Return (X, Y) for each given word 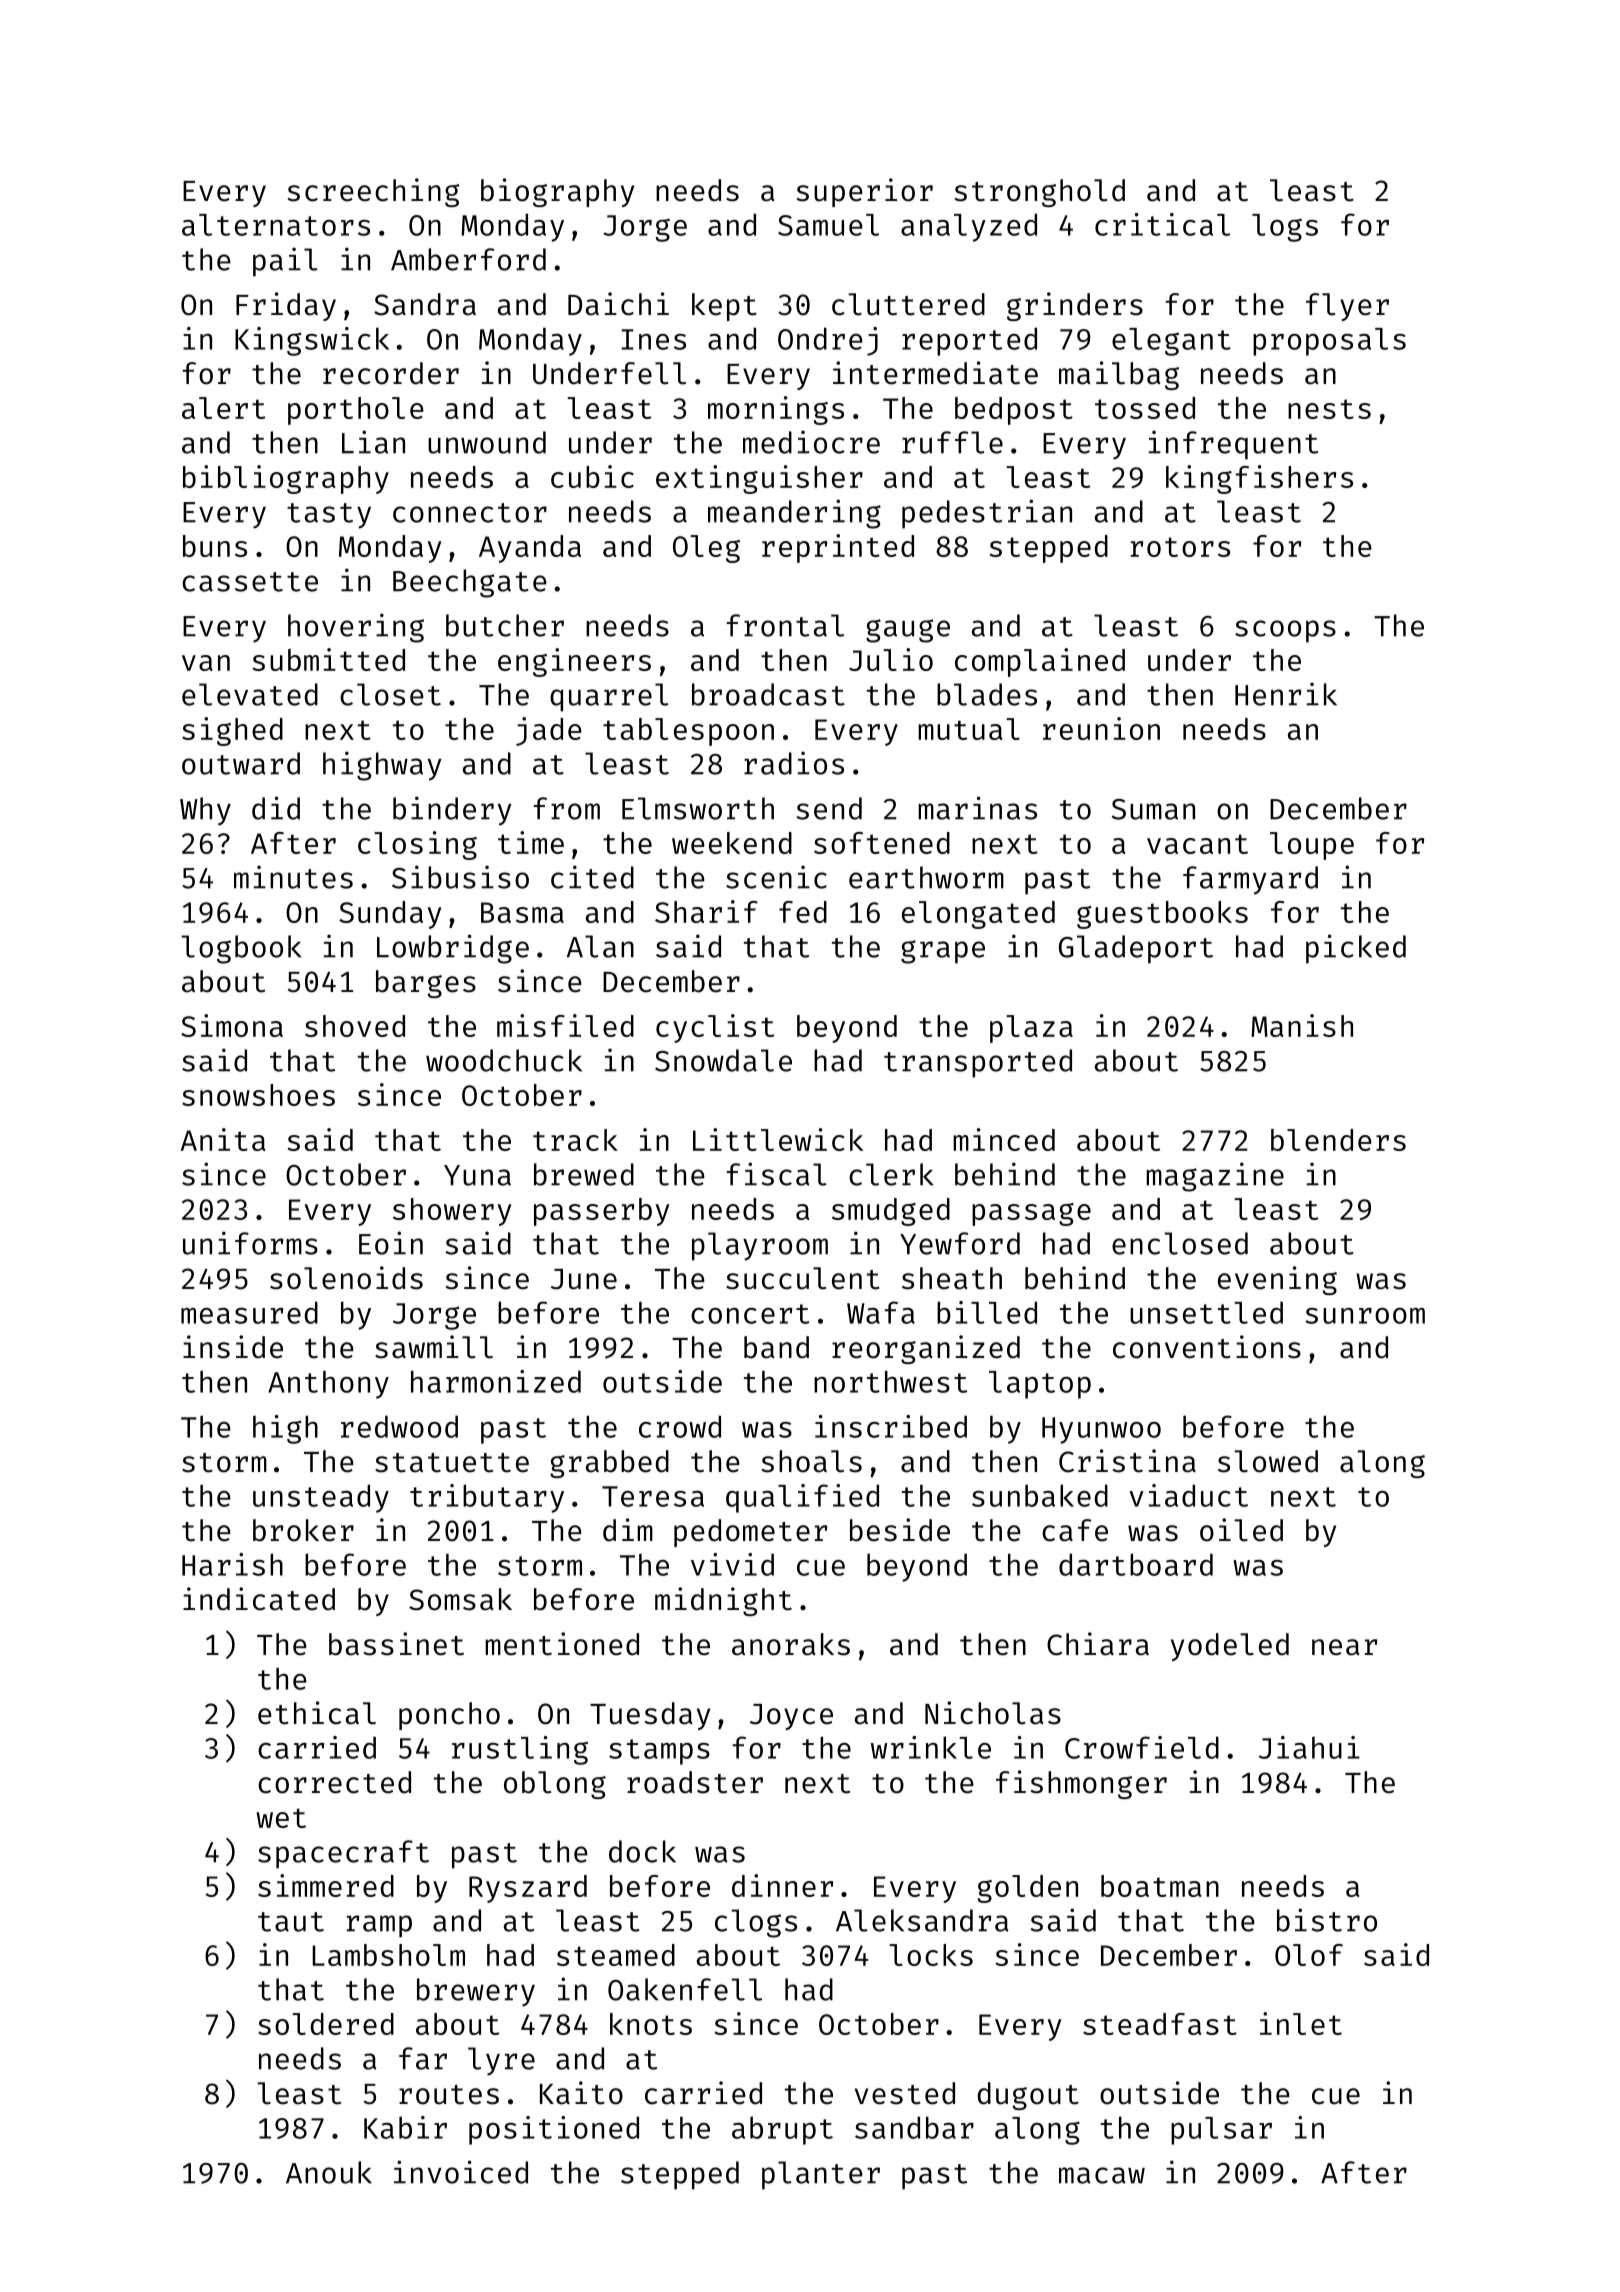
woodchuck (504, 1060)
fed (803, 912)
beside (900, 1530)
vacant (1197, 844)
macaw (1102, 2175)
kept (724, 307)
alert (223, 408)
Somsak (460, 1599)
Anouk (329, 2172)
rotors (1180, 547)
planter (821, 2175)
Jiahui (1309, 1747)
